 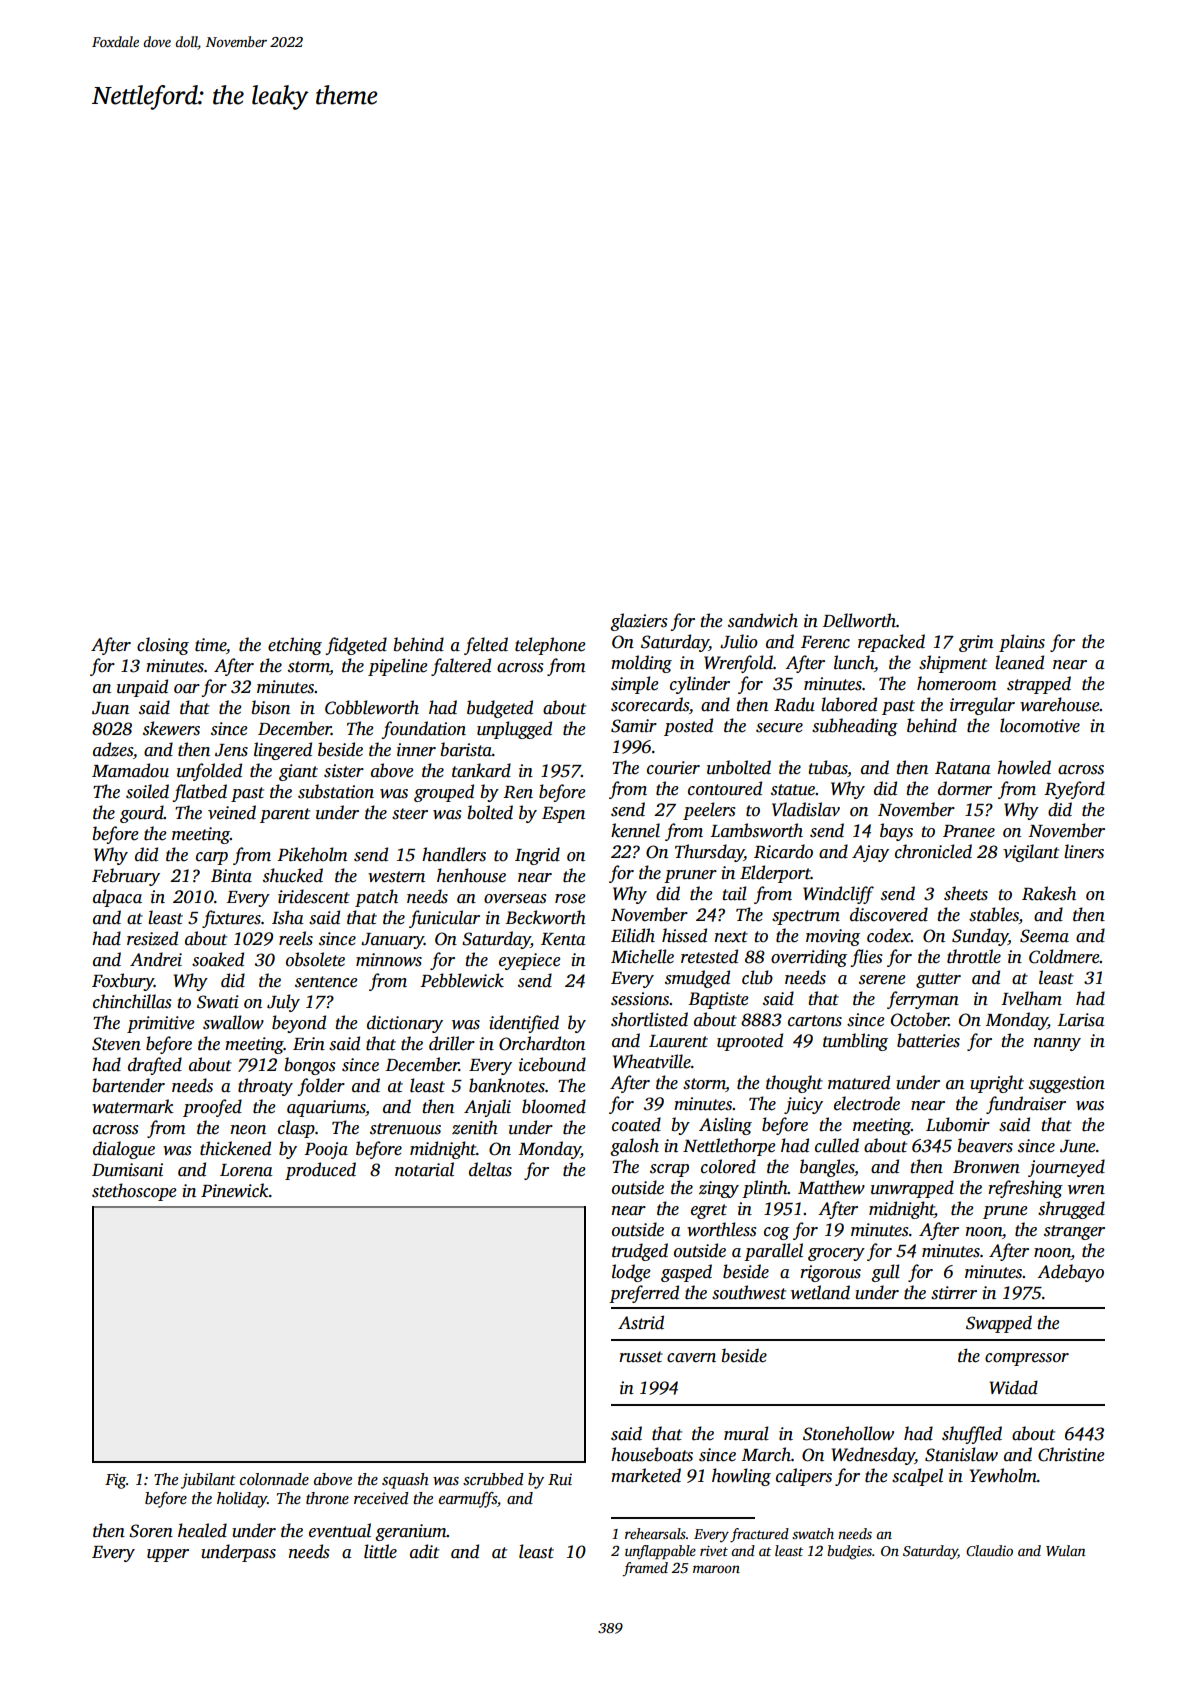 I want to click on courier, so click(x=673, y=768).
